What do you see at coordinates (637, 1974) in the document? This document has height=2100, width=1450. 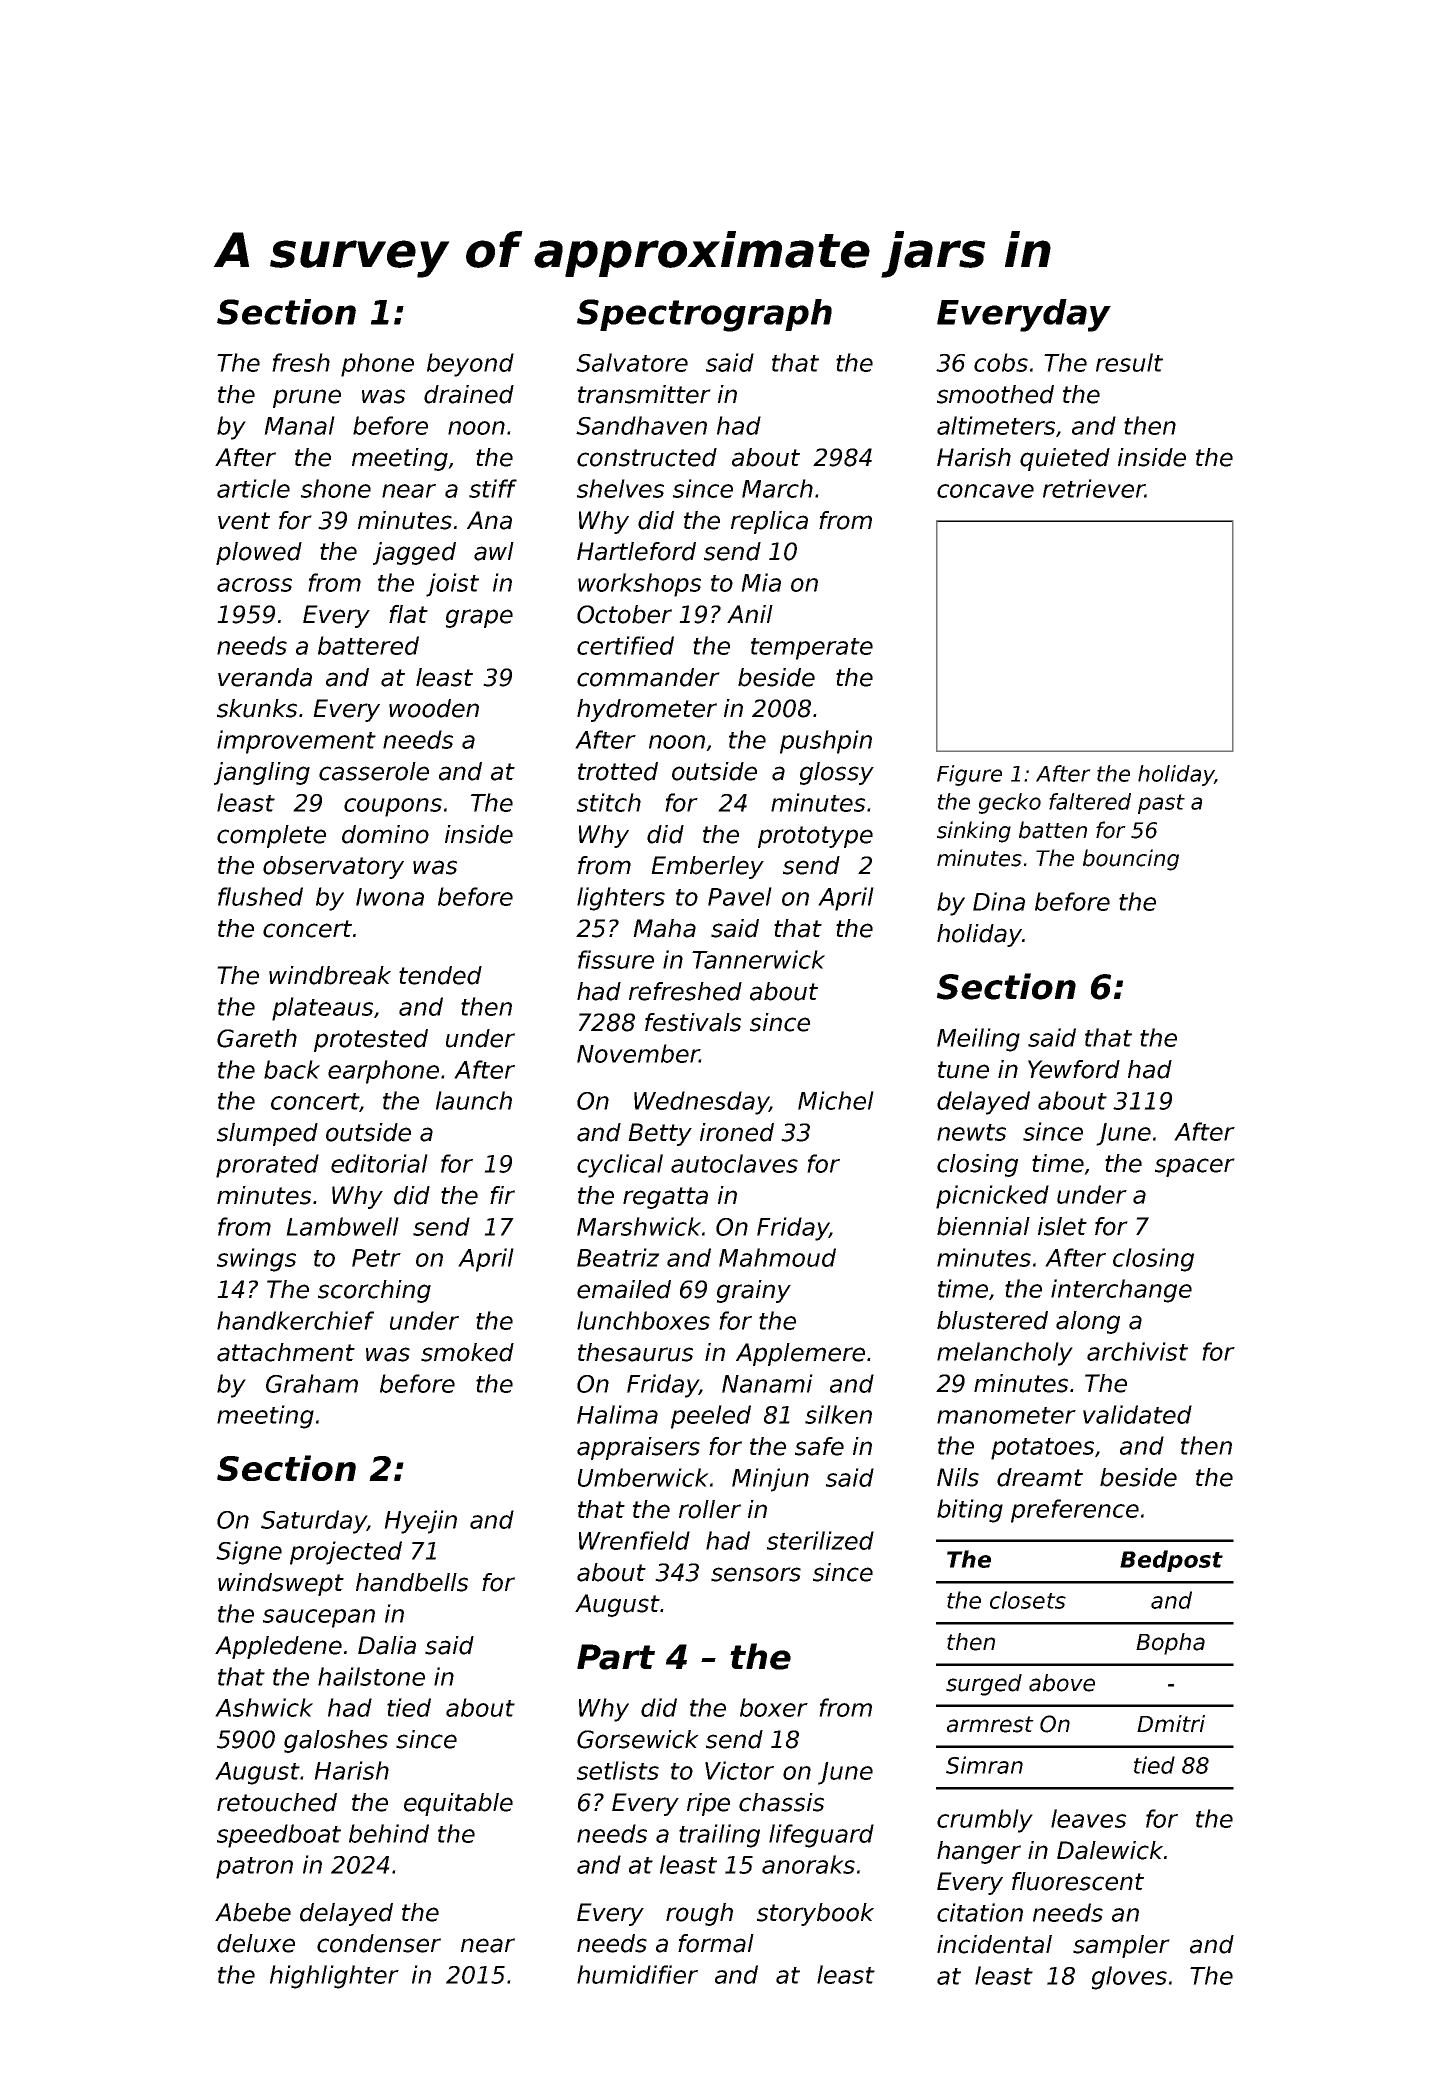 I see `humidifier` at bounding box center [637, 1974].
